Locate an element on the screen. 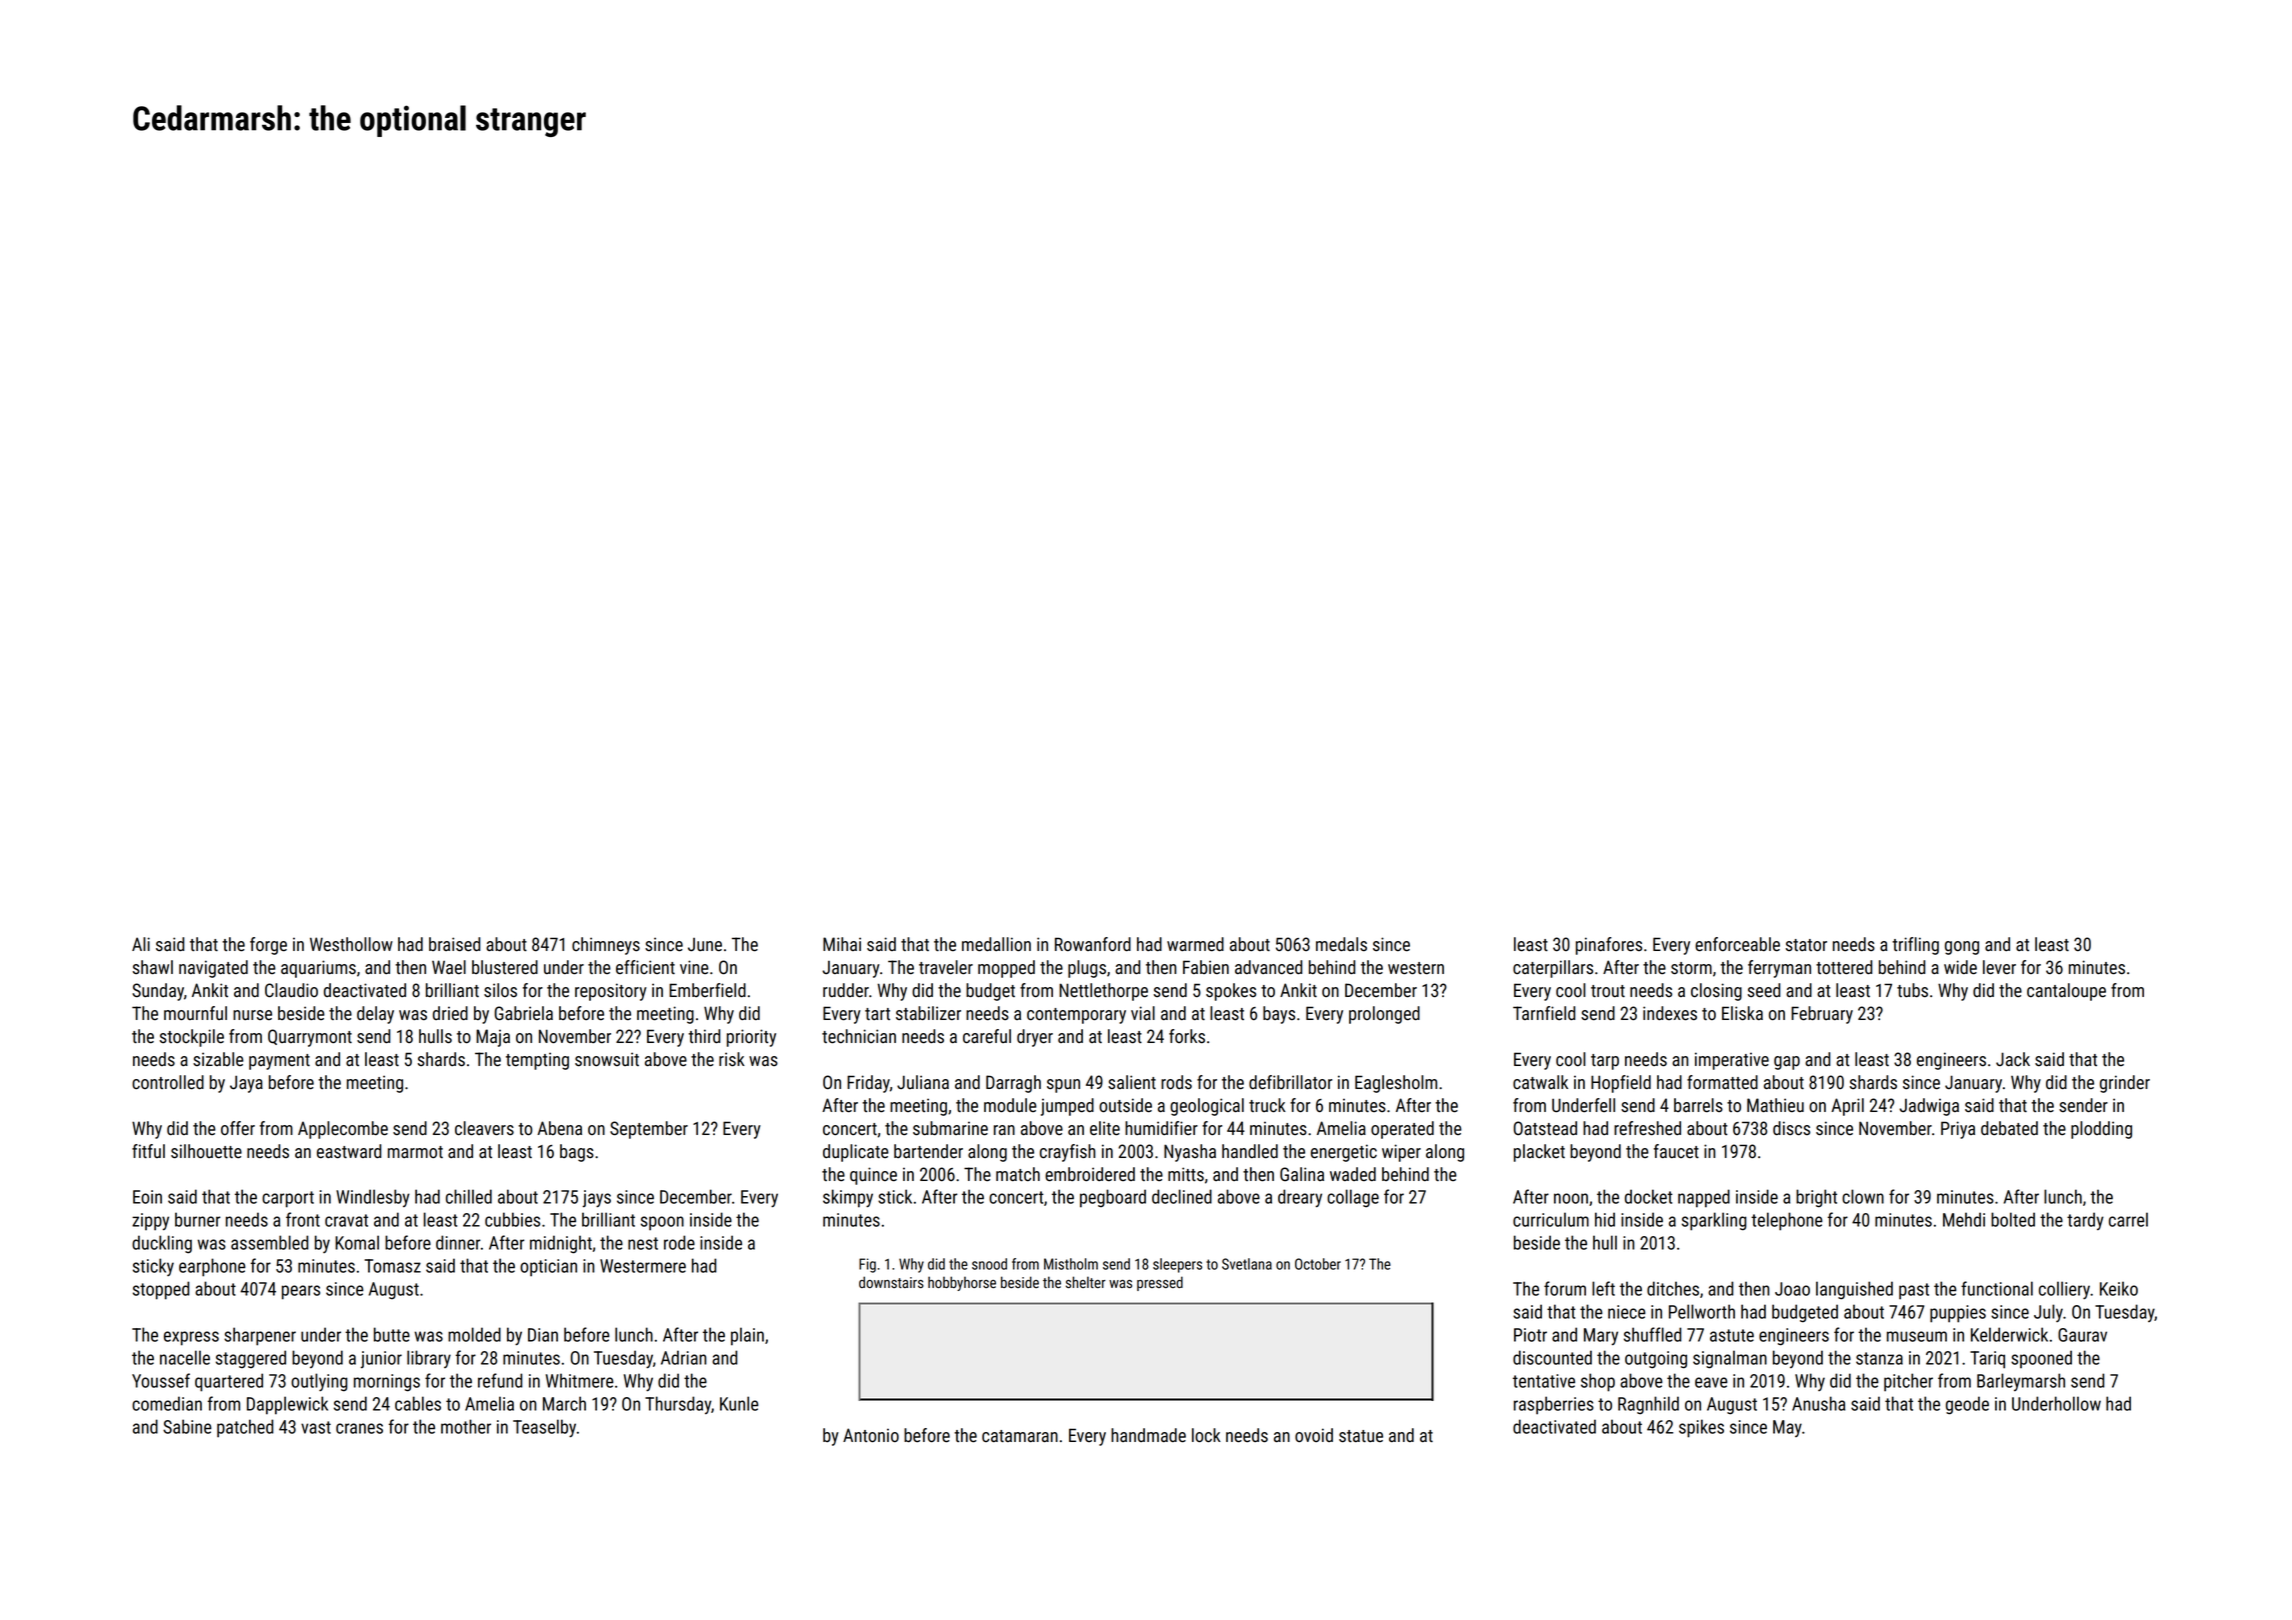  skimpy is located at coordinates (848, 1198).
